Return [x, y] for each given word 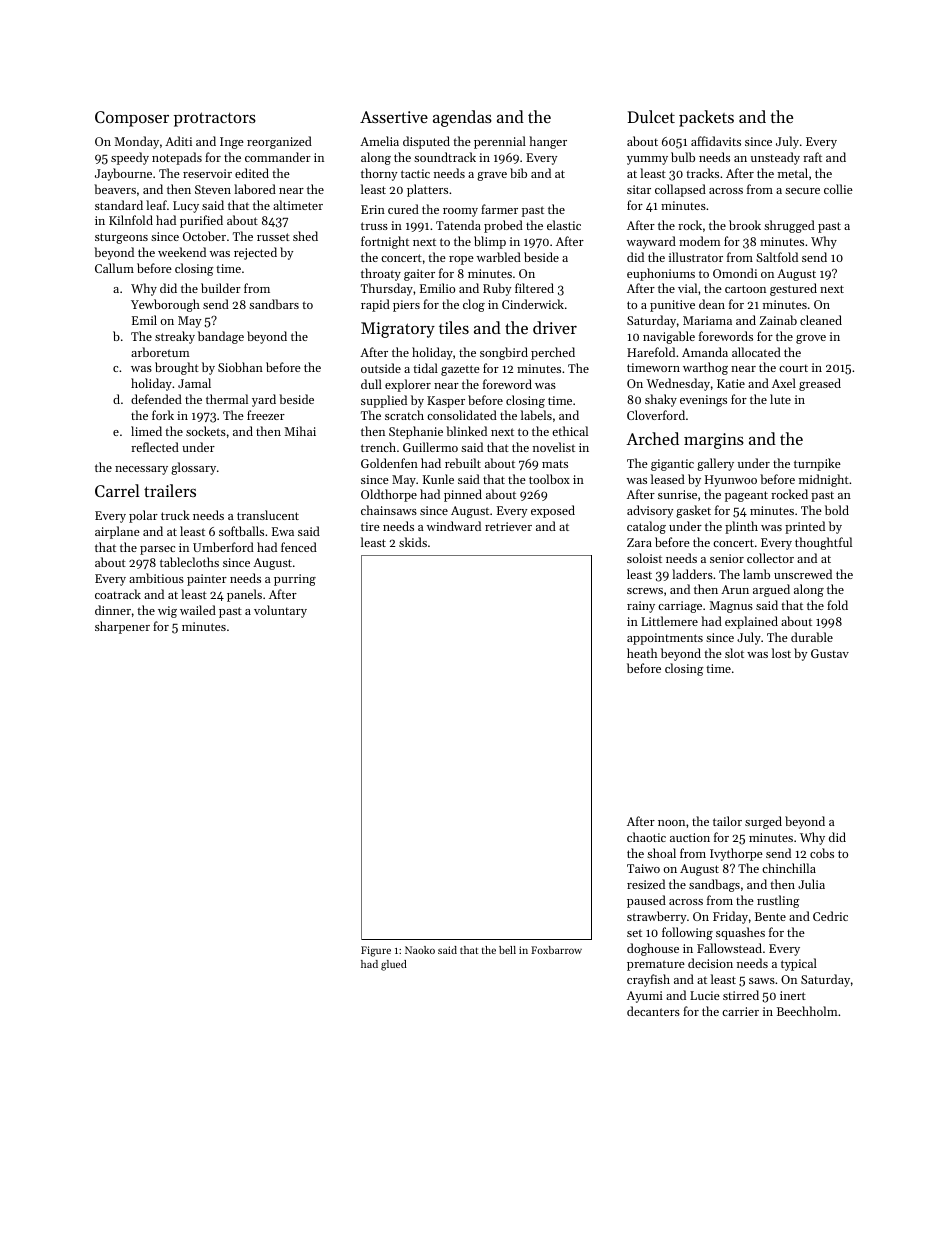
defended [156, 399]
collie [838, 189]
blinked [466, 431]
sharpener [122, 627]
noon [671, 823]
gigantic [672, 465]
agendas [462, 118]
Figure [376, 951]
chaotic [646, 837]
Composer [132, 119]
